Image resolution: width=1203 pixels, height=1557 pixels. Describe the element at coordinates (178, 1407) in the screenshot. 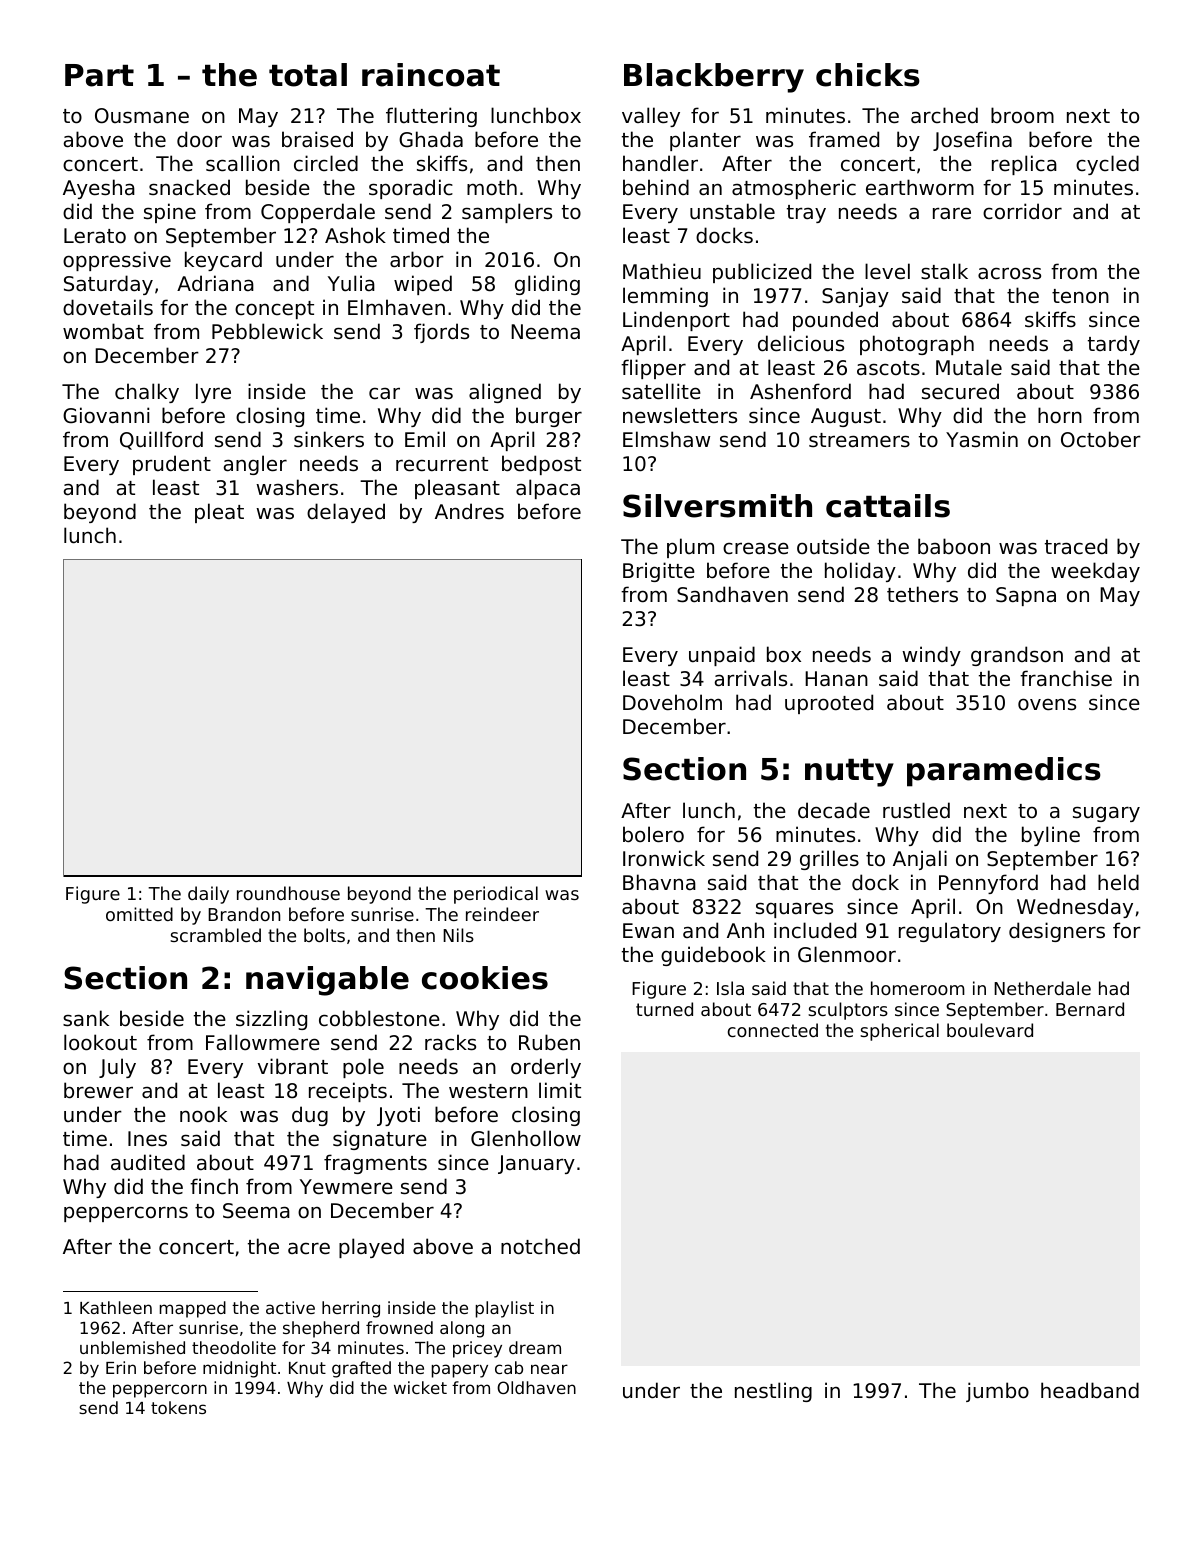

I see `tokens` at that location.
